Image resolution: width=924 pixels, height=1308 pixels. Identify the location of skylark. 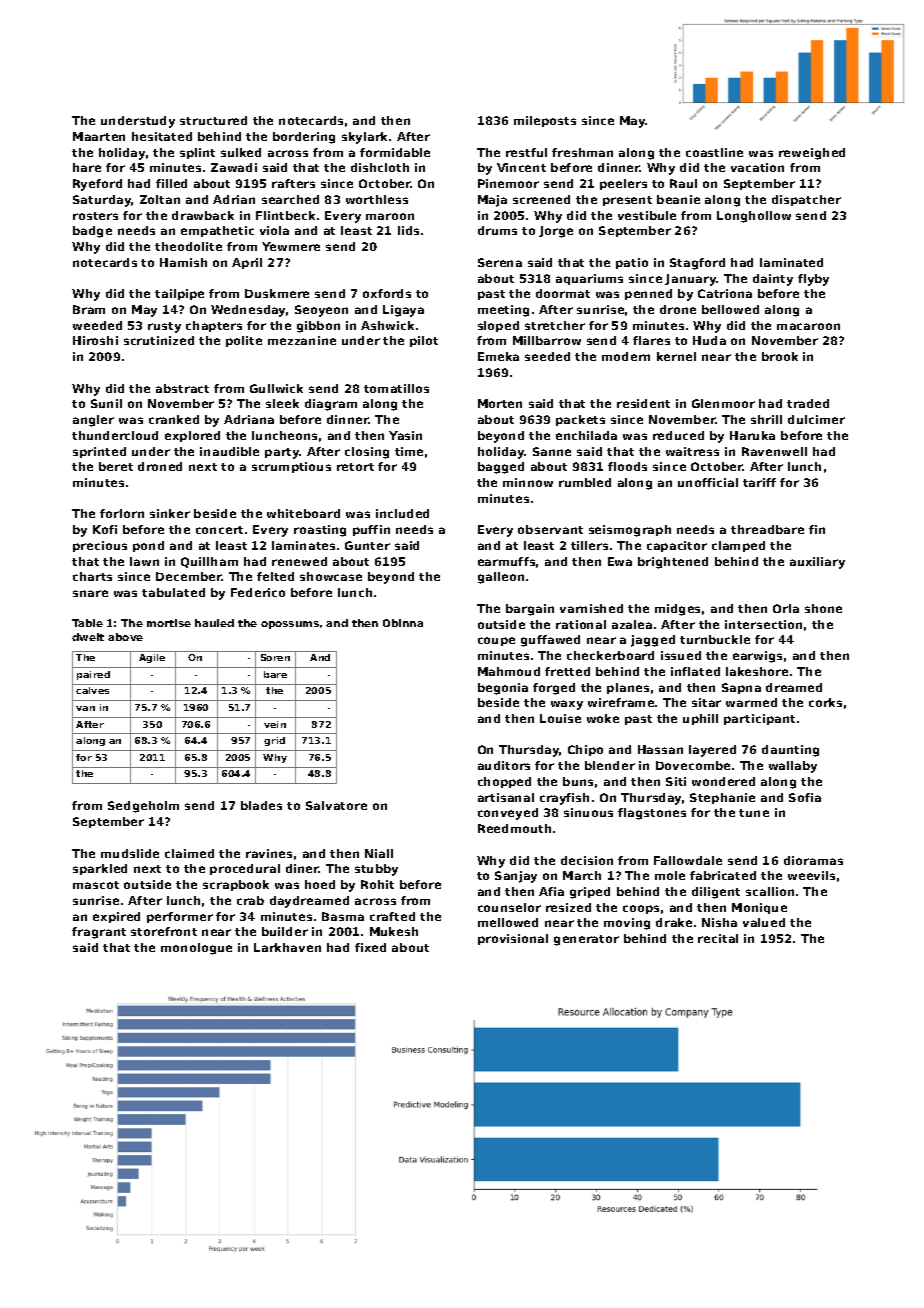
(364, 138).
